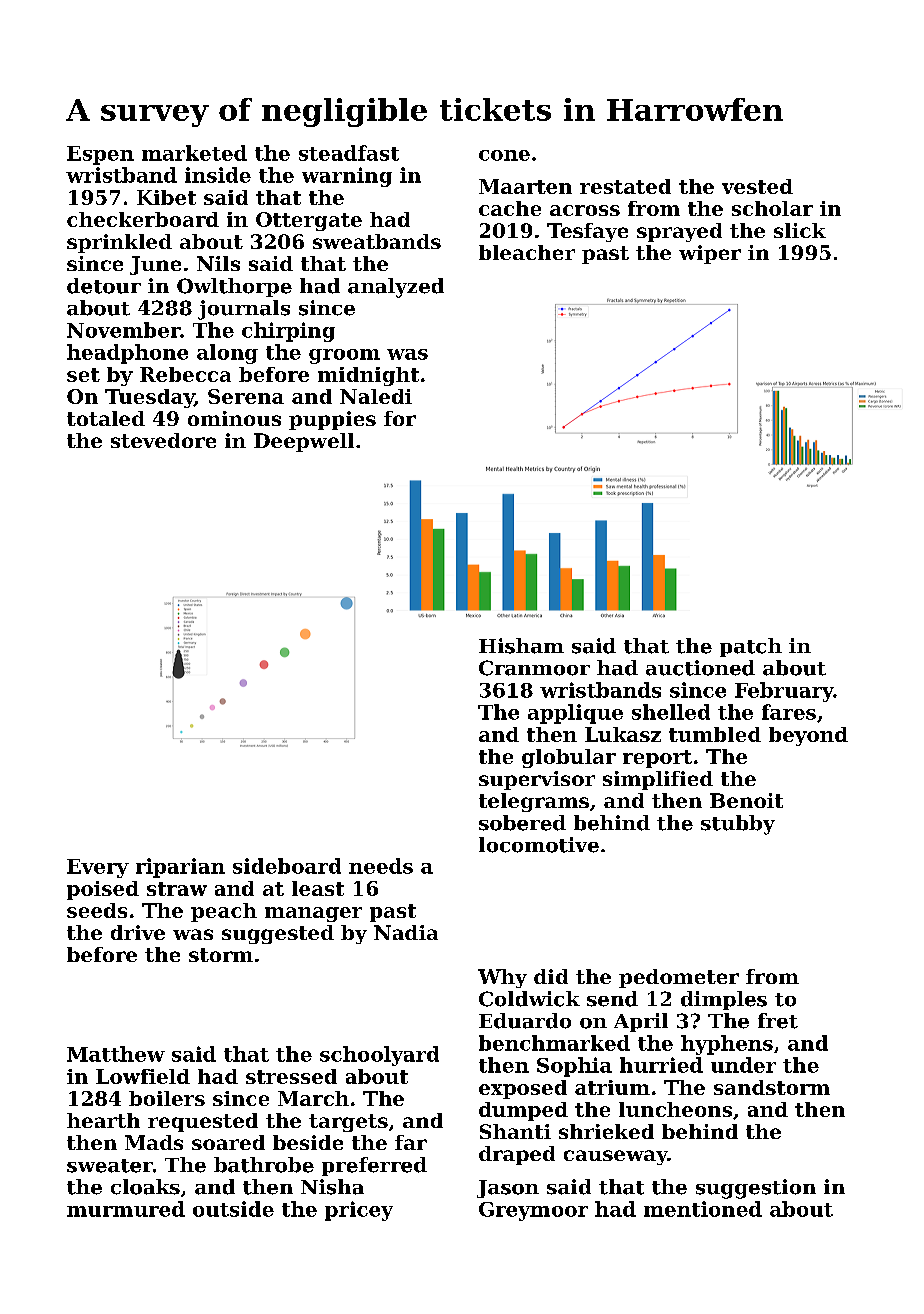  Describe the element at coordinates (349, 153) in the document. I see `steadfast` at that location.
